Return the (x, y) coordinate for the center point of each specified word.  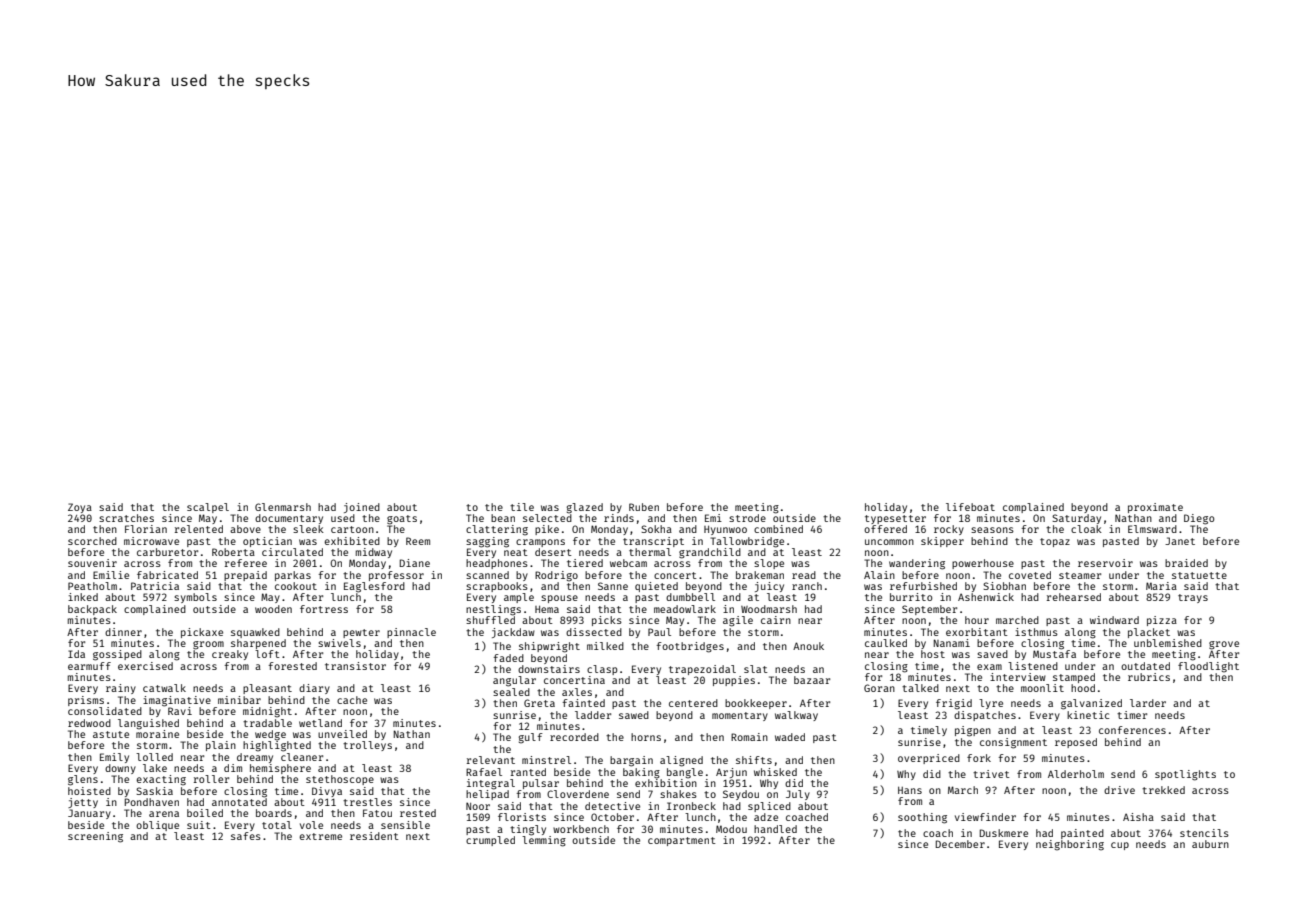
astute (111, 734)
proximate (1155, 508)
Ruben (644, 507)
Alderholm (1076, 774)
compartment (682, 841)
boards (274, 813)
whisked (775, 772)
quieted (656, 587)
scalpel (208, 508)
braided (1186, 563)
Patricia (155, 586)
